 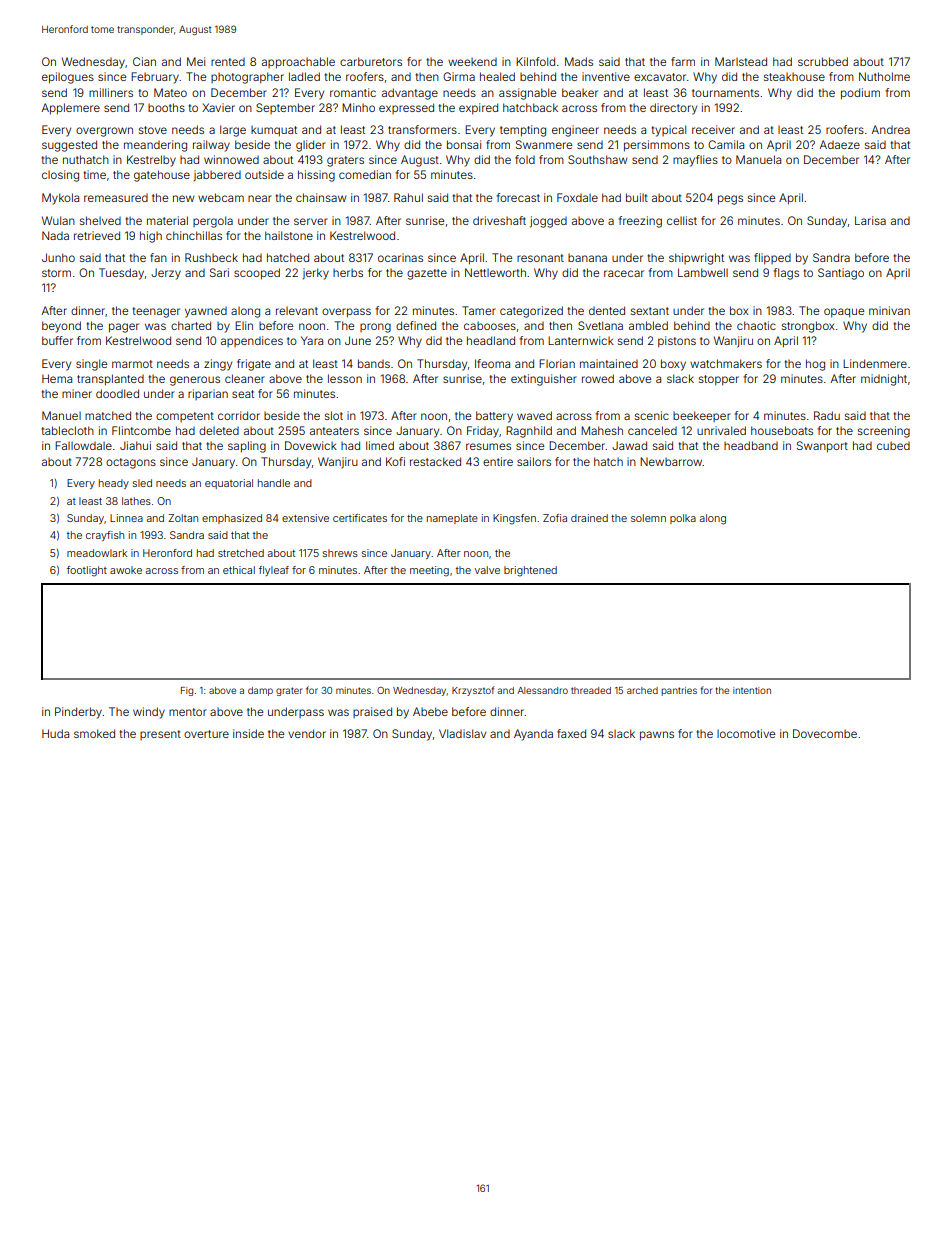 I want to click on Linnea, so click(x=126, y=518).
